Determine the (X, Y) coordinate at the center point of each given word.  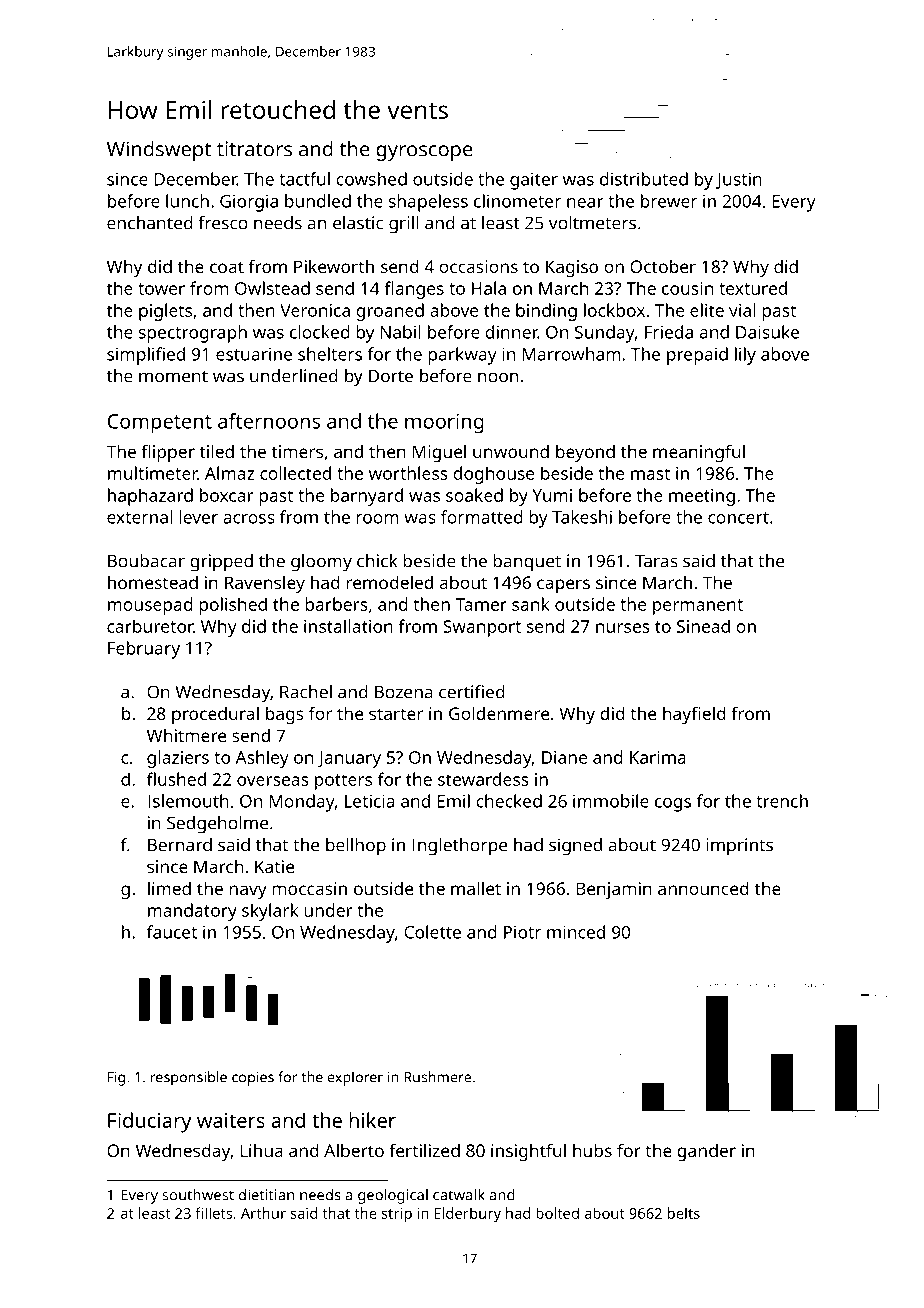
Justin (739, 180)
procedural (215, 715)
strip (397, 1215)
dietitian (266, 1195)
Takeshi (582, 517)
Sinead (703, 626)
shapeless (428, 203)
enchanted (150, 223)
